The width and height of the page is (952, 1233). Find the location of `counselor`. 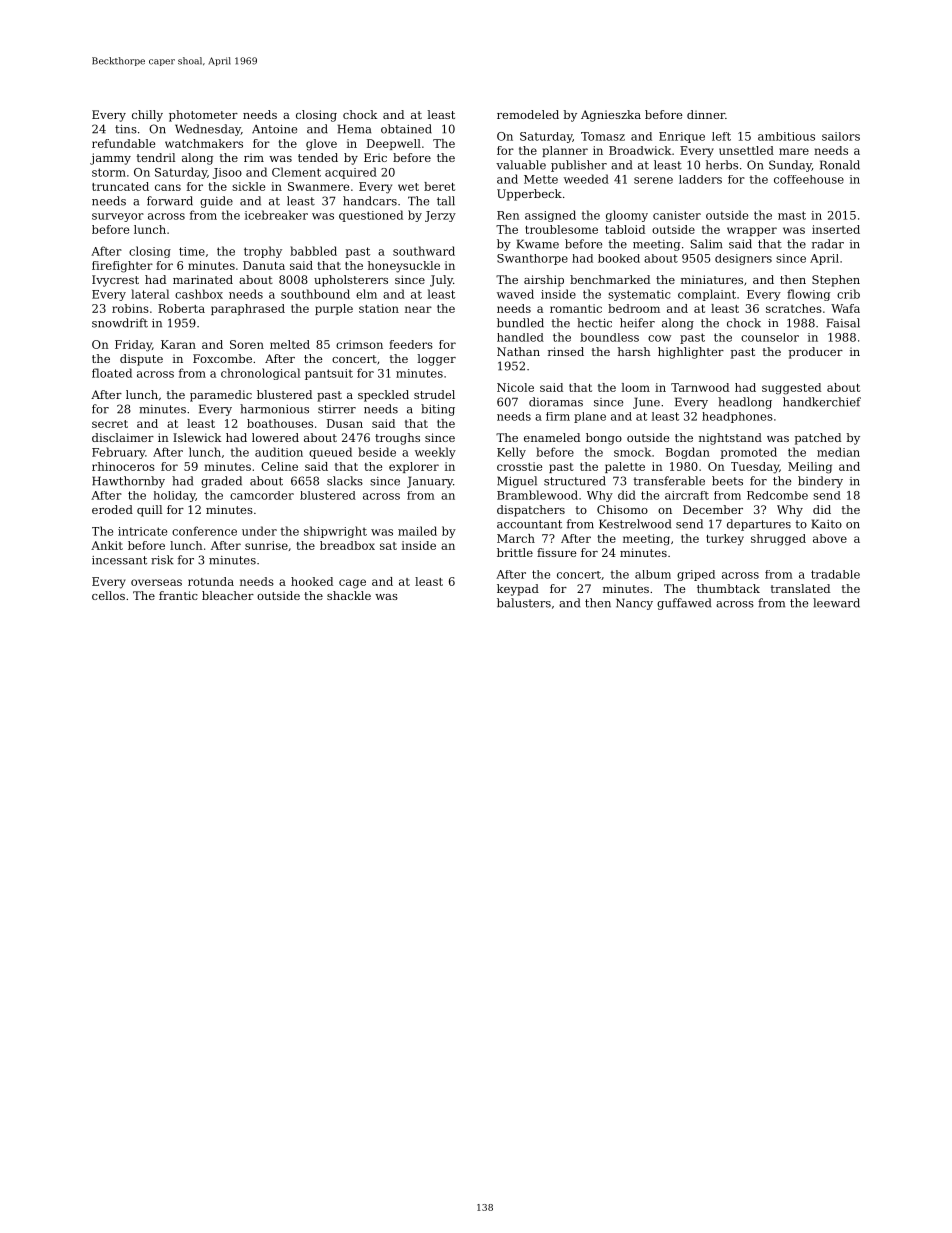

counselor is located at coordinates (770, 337).
